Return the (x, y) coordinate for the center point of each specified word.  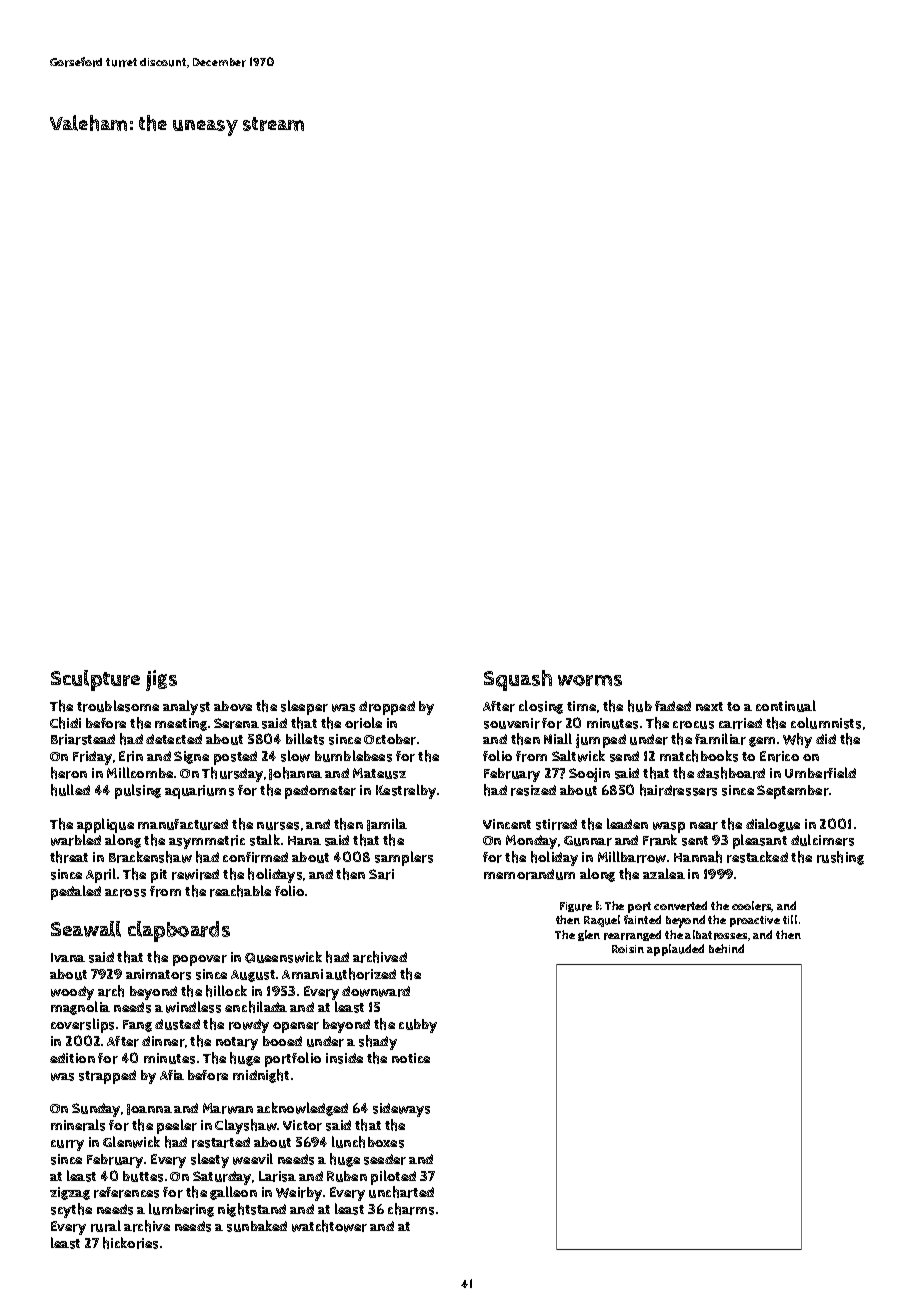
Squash (518, 680)
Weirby (299, 1194)
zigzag (70, 1193)
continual (786, 706)
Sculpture (95, 680)
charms (411, 1209)
